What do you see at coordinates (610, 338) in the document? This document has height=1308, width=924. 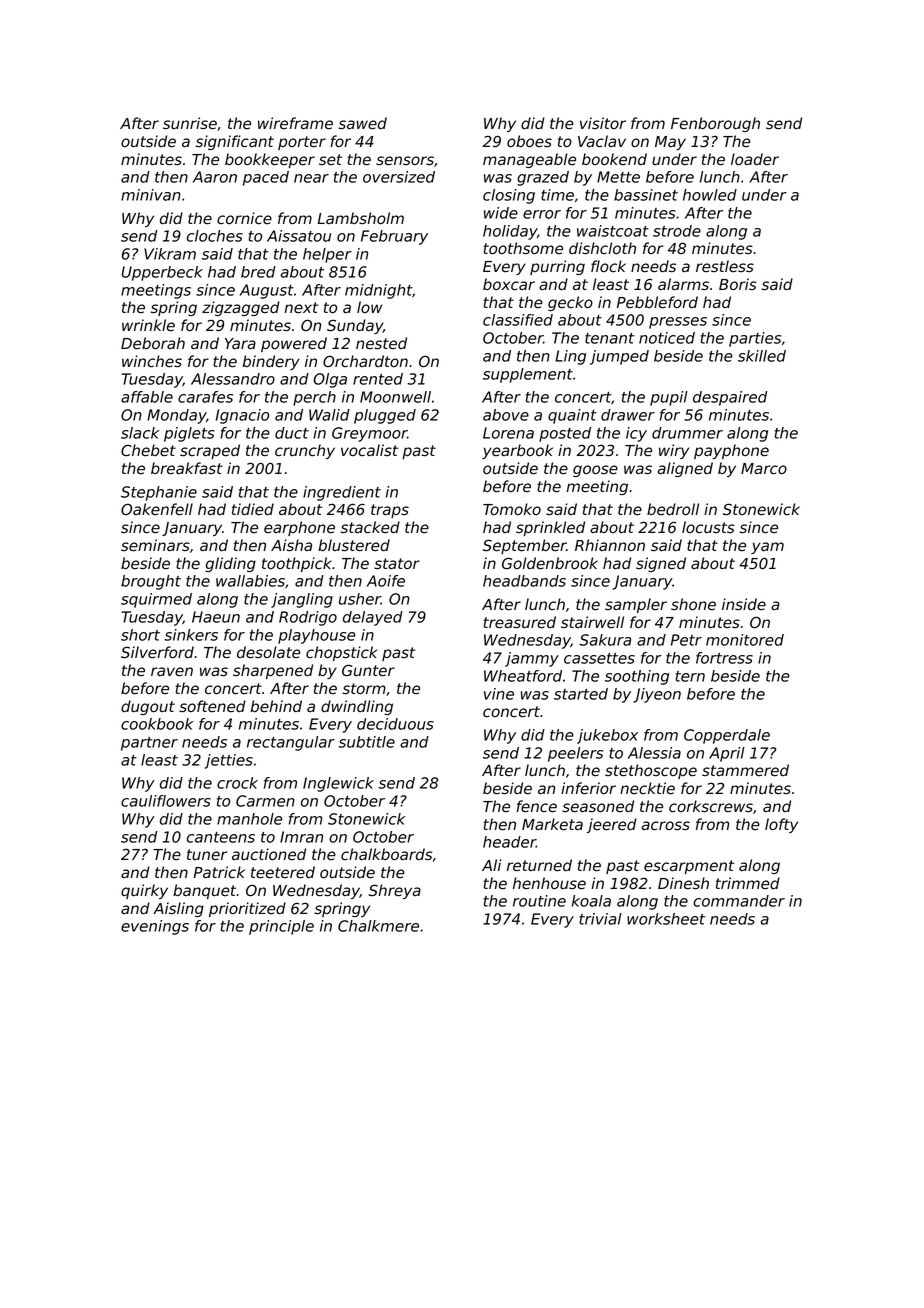 I see `tenant` at bounding box center [610, 338].
